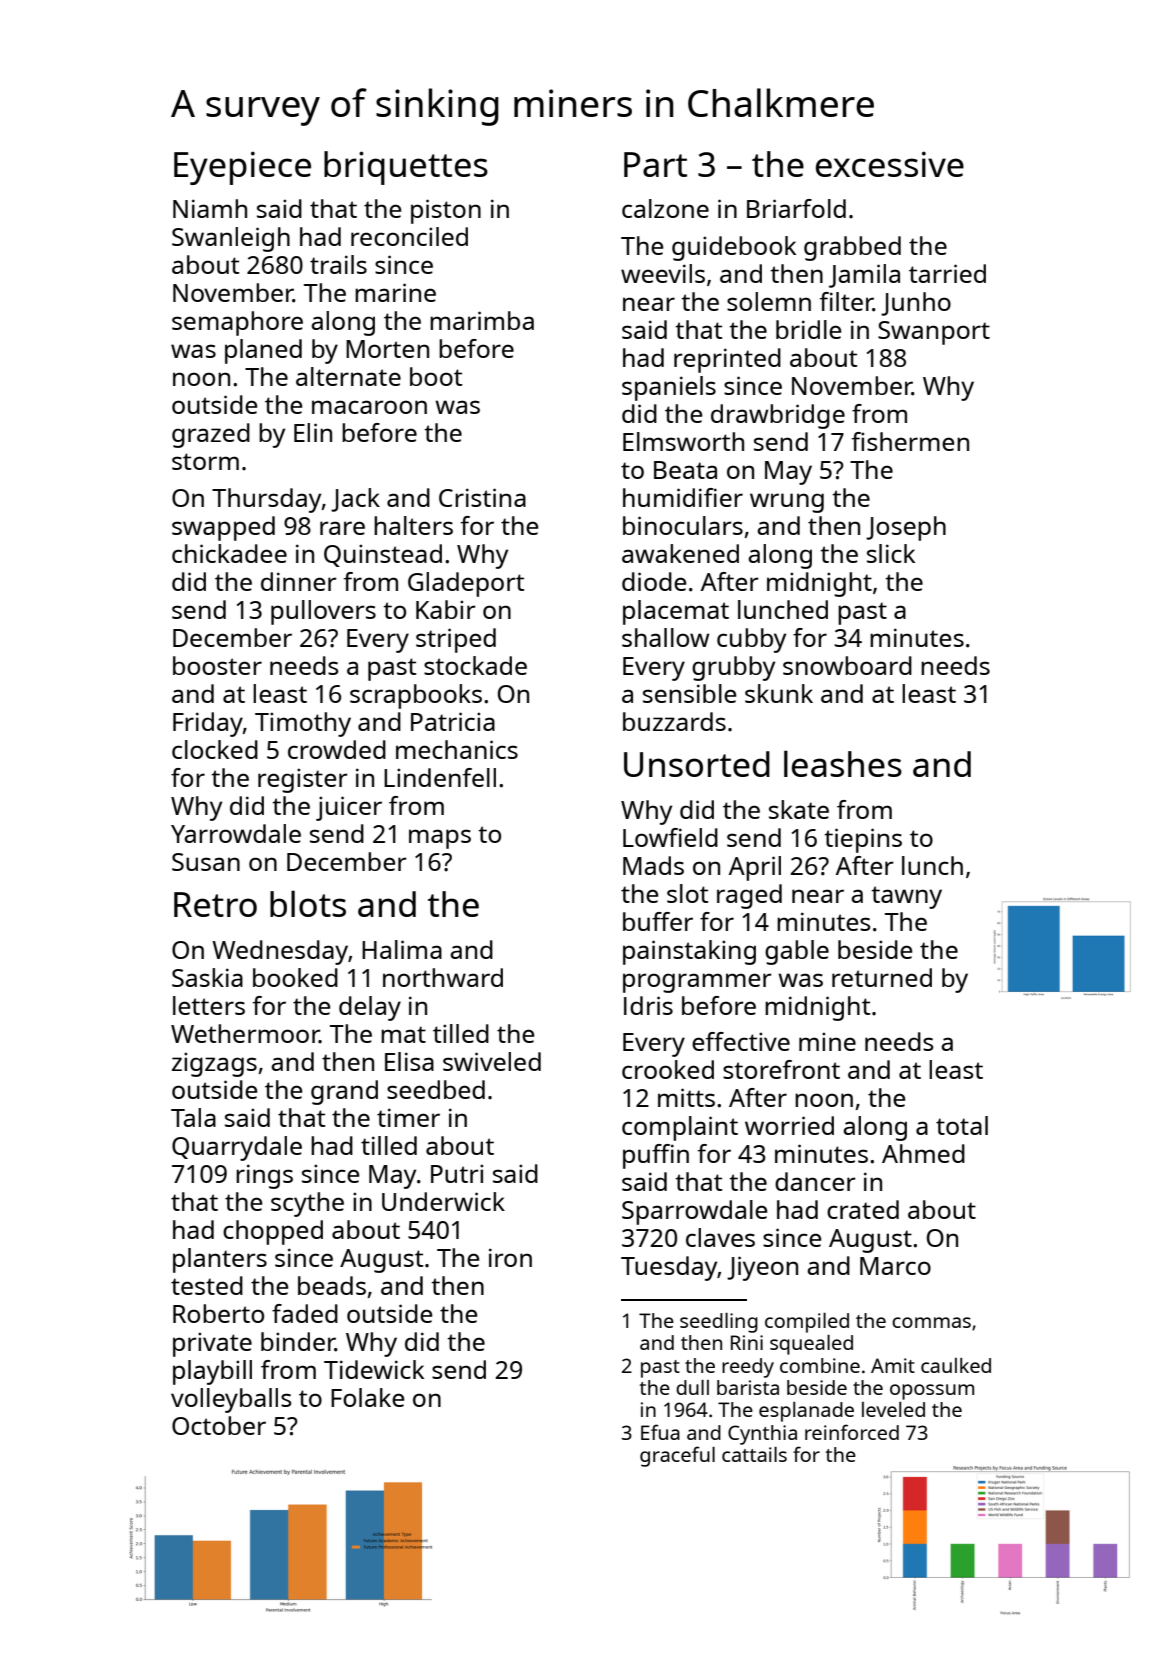 The height and width of the screenshot is (1654, 1165). Describe the element at coordinates (677, 1456) in the screenshot. I see `graceful` at that location.
